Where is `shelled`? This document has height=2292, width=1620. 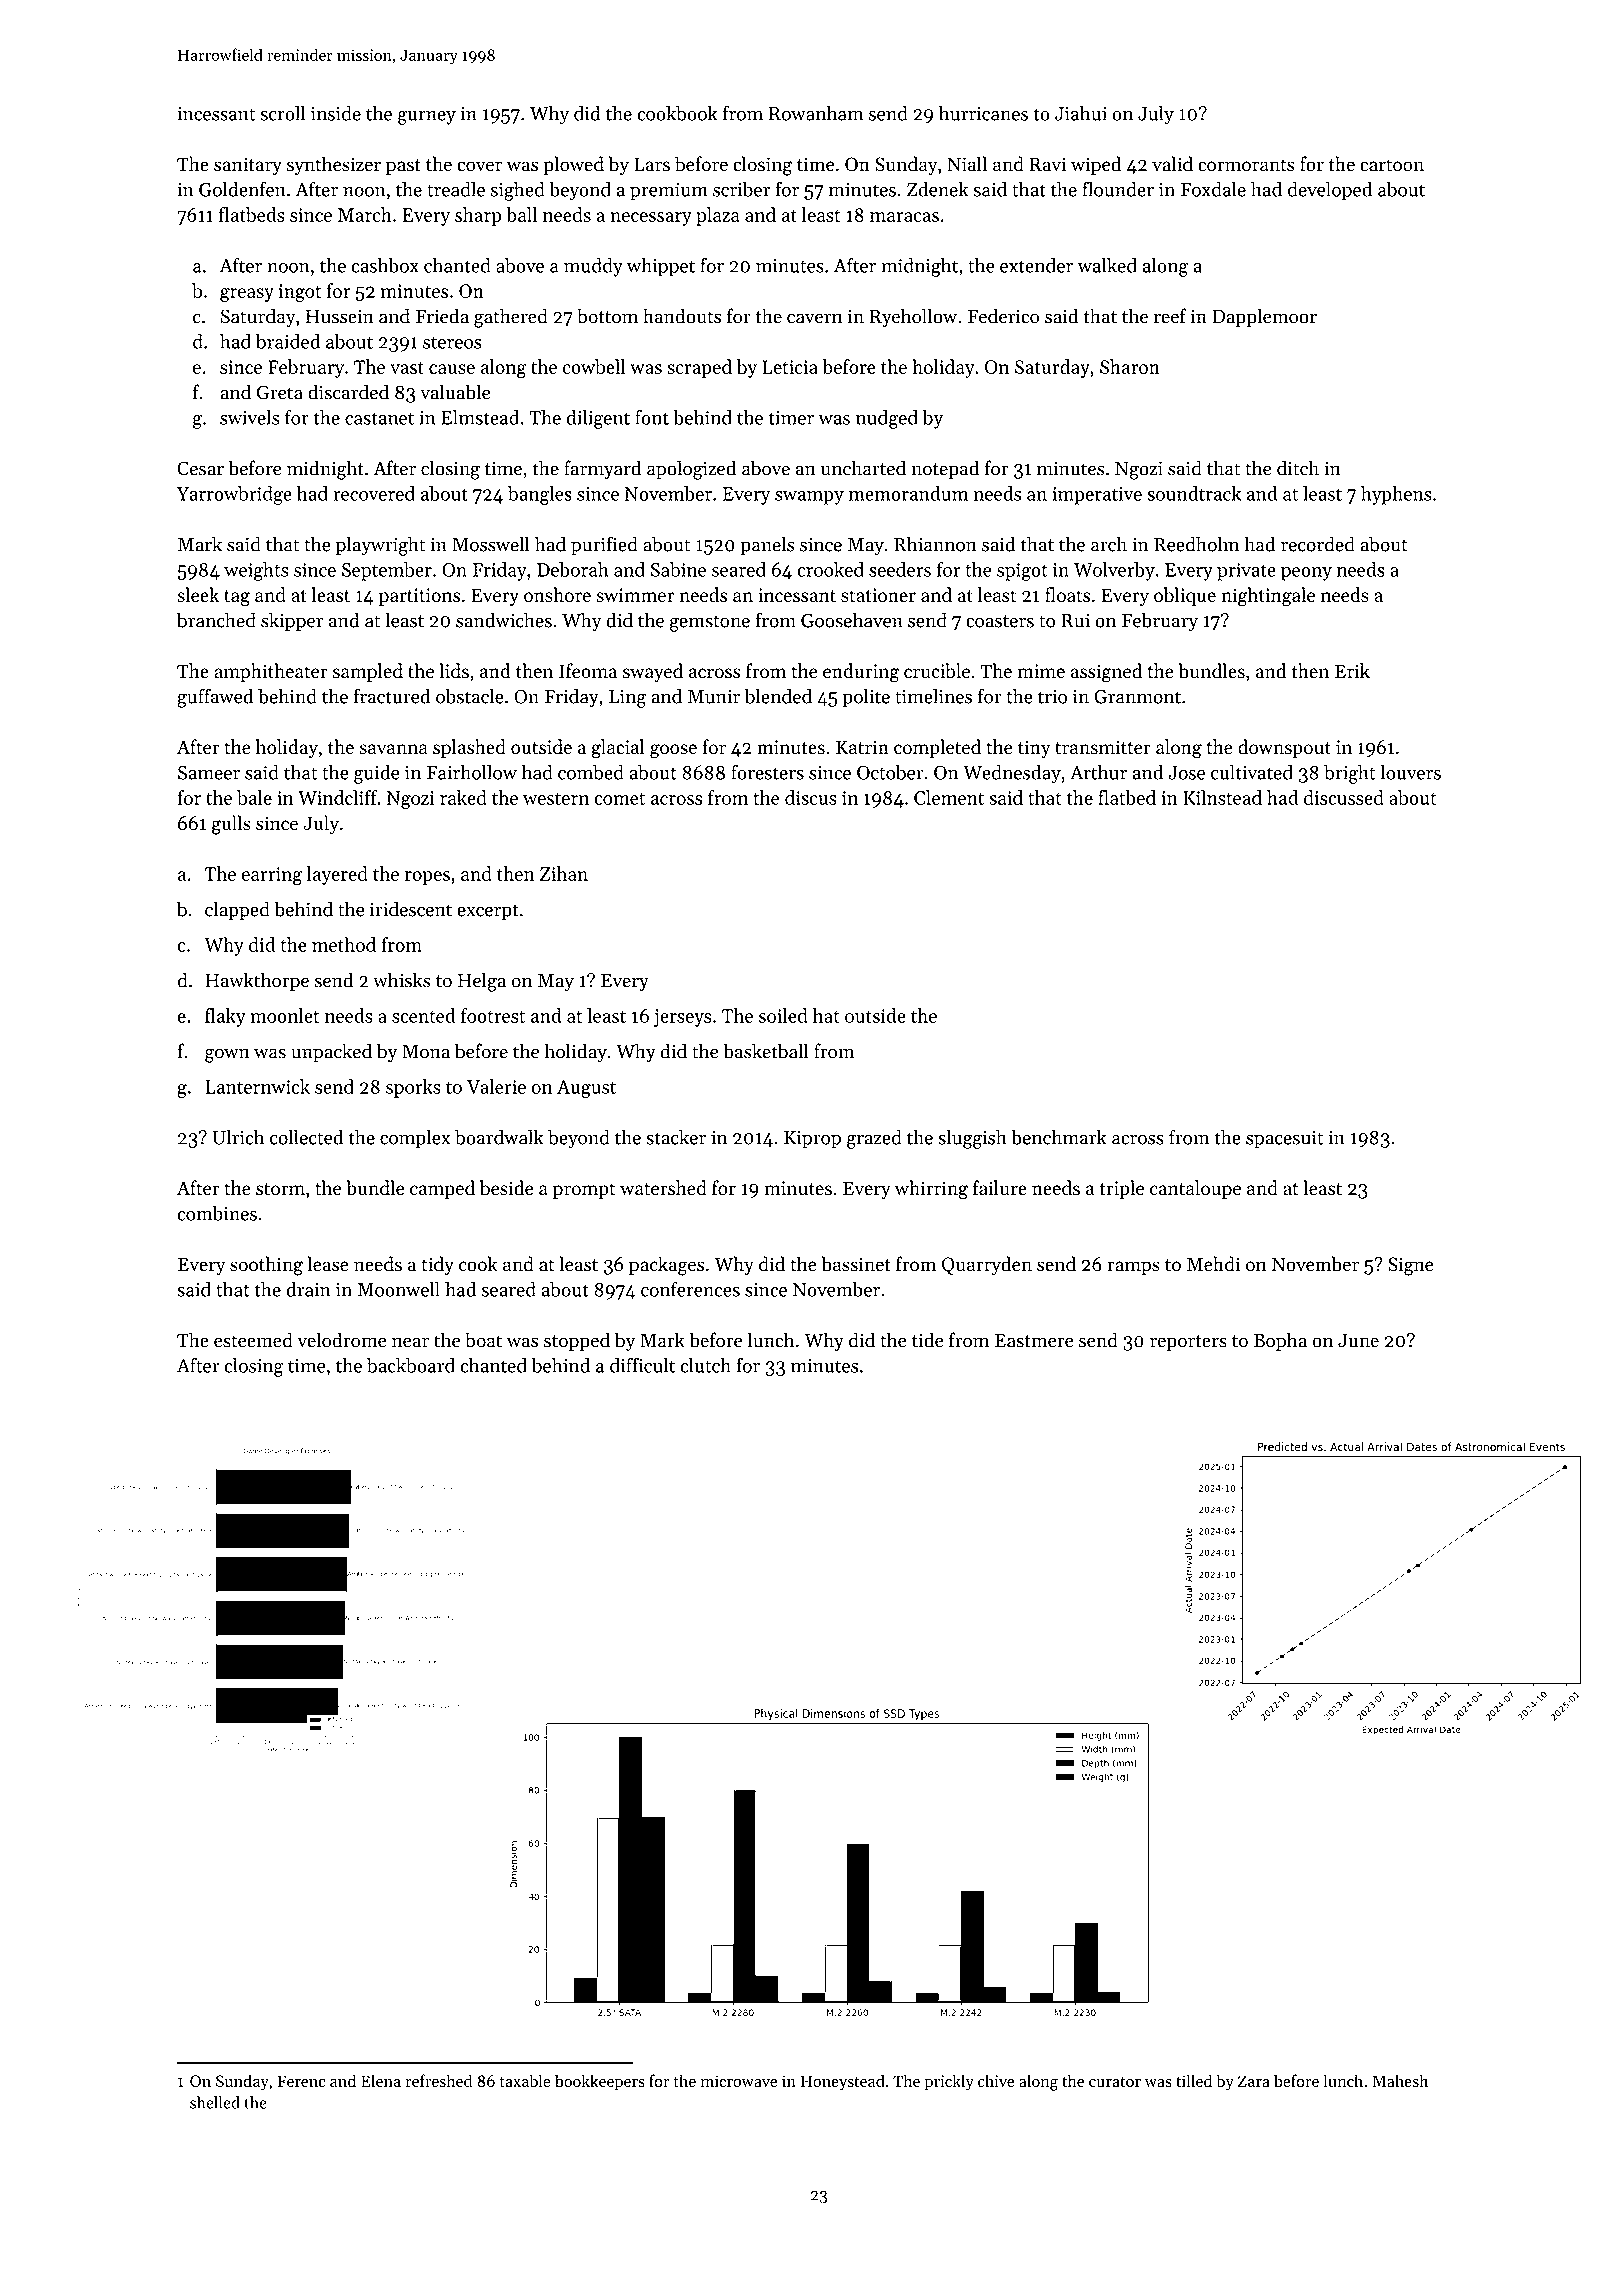 shelled is located at coordinates (215, 2102).
